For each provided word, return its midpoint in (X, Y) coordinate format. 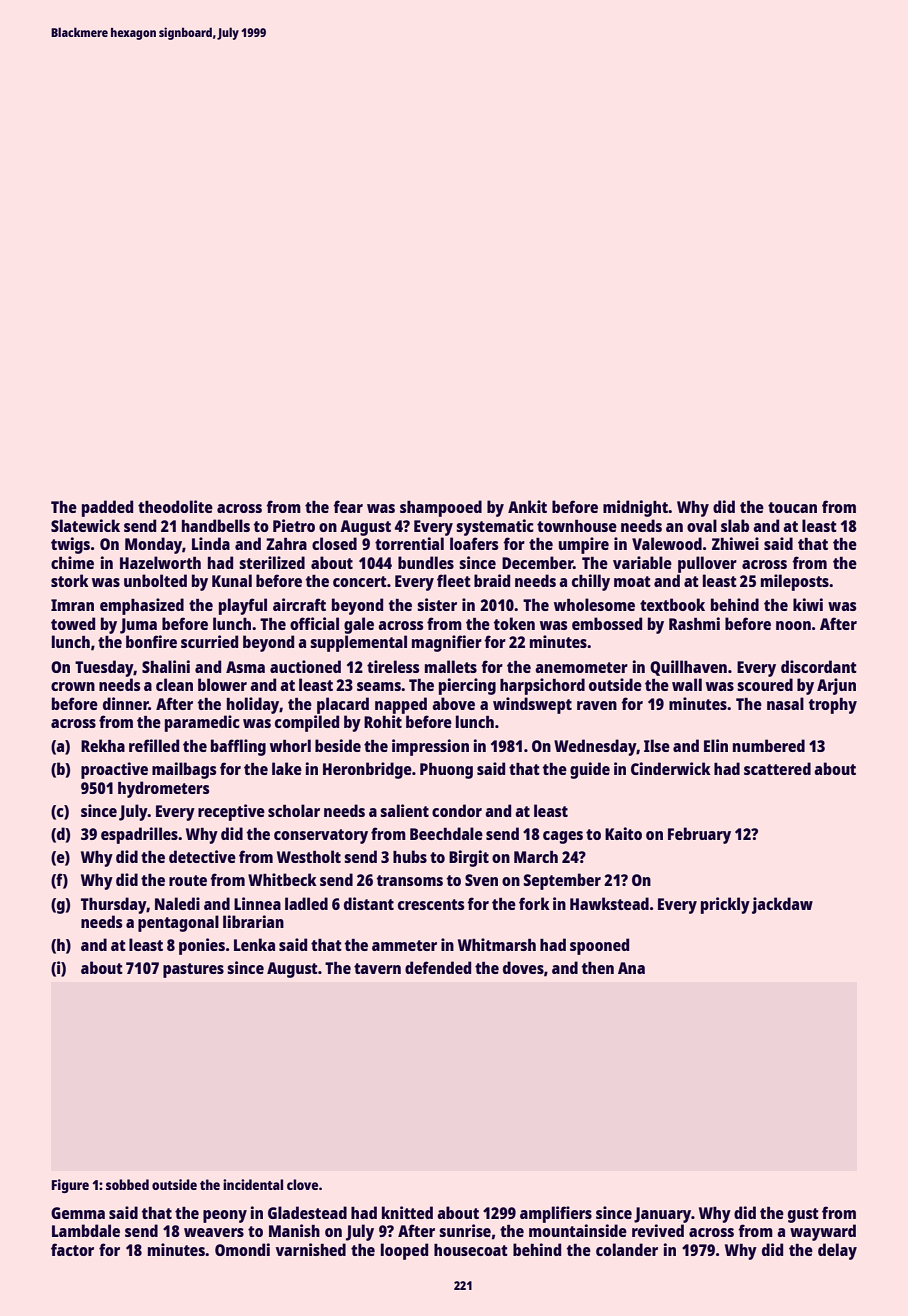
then (598, 968)
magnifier (447, 643)
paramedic (202, 723)
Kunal (232, 580)
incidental (253, 1184)
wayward (823, 1232)
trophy (833, 706)
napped (401, 705)
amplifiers (556, 1214)
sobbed (127, 1184)
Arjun (836, 686)
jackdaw (782, 905)
